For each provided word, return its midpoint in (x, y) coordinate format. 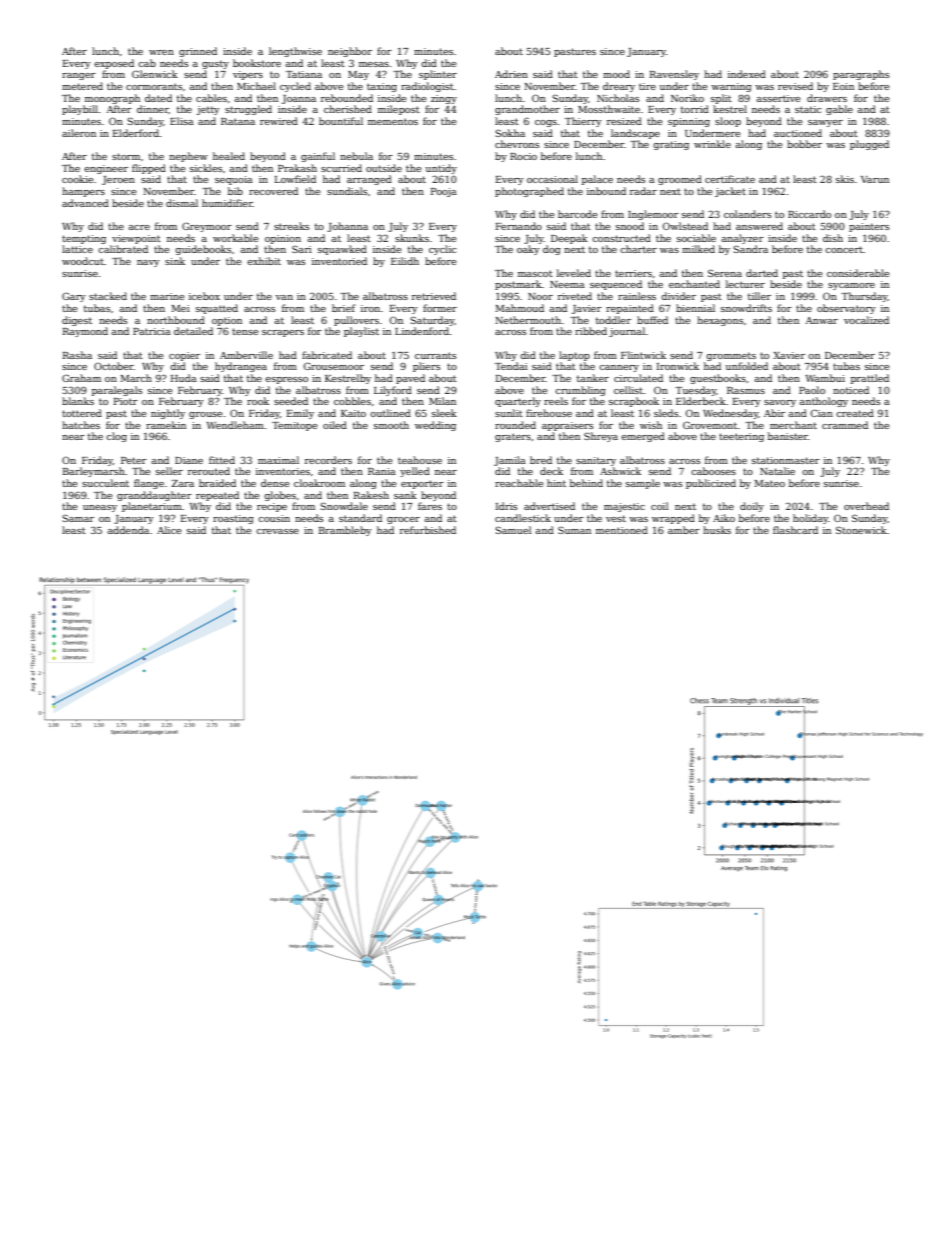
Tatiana (304, 74)
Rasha (77, 355)
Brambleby (345, 531)
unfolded (747, 366)
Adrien (511, 74)
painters (869, 227)
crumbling (580, 391)
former (440, 308)
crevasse (277, 531)
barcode (577, 214)
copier (184, 356)
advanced (85, 203)
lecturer (745, 284)
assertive (778, 98)
